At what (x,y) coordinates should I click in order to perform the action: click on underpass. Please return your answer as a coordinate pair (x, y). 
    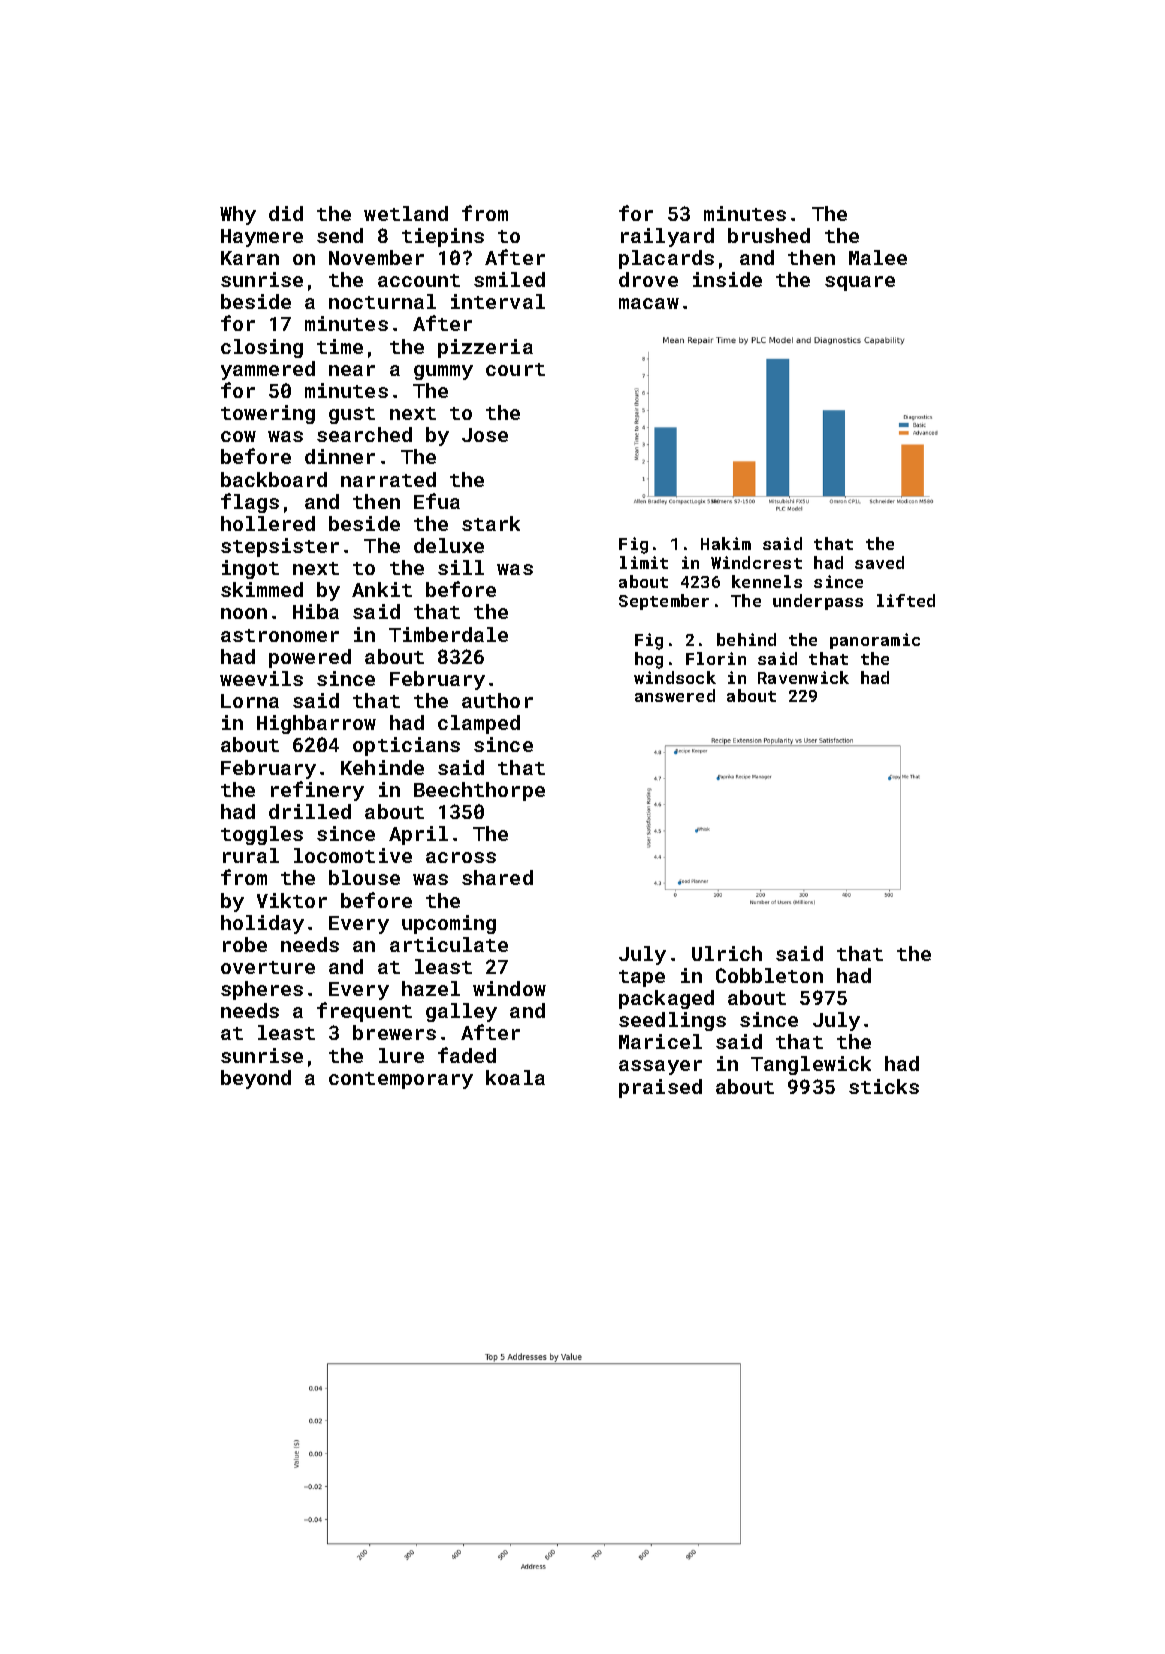
    Looking at the image, I should click on (818, 602).
